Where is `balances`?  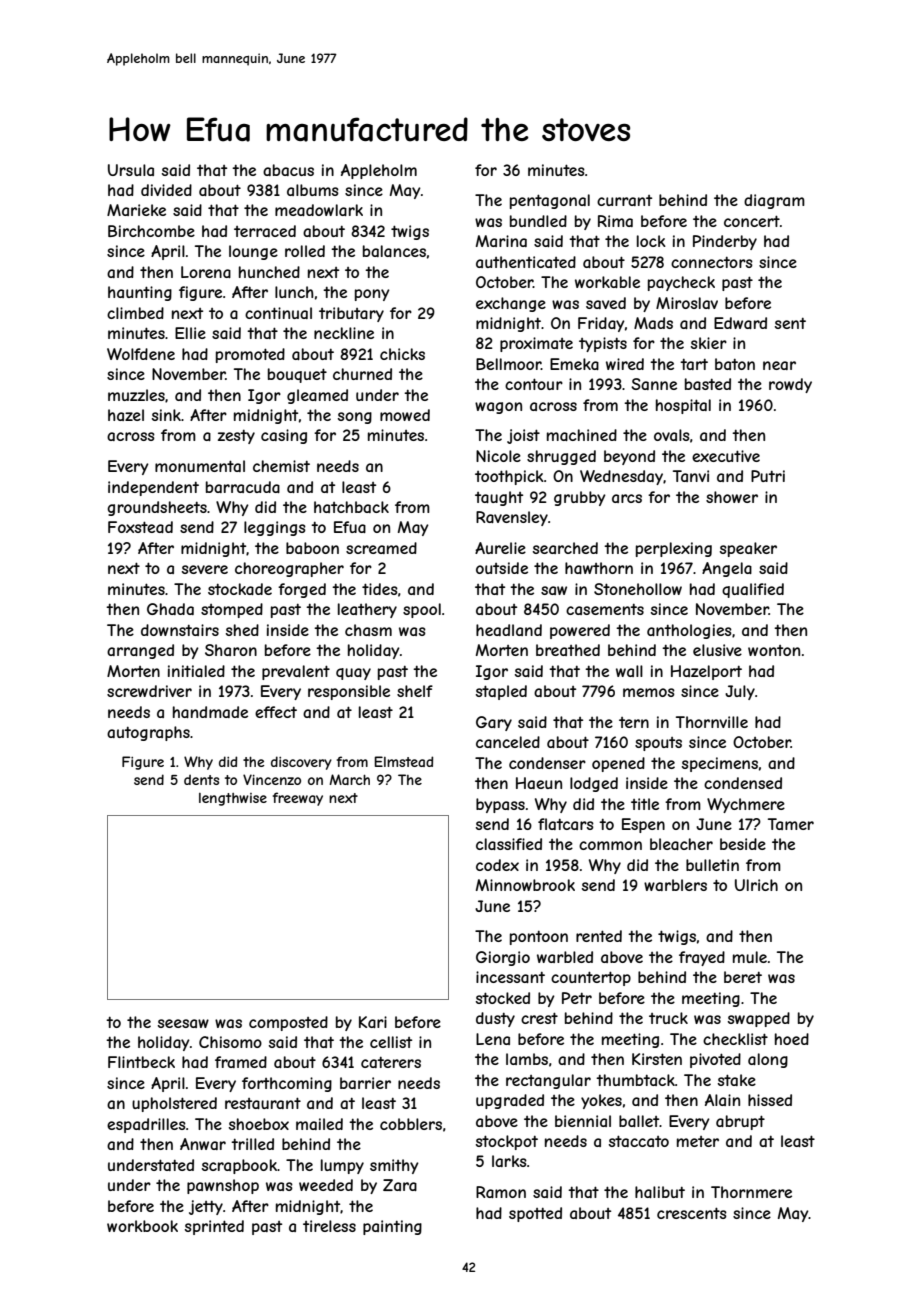 balances is located at coordinates (394, 251).
